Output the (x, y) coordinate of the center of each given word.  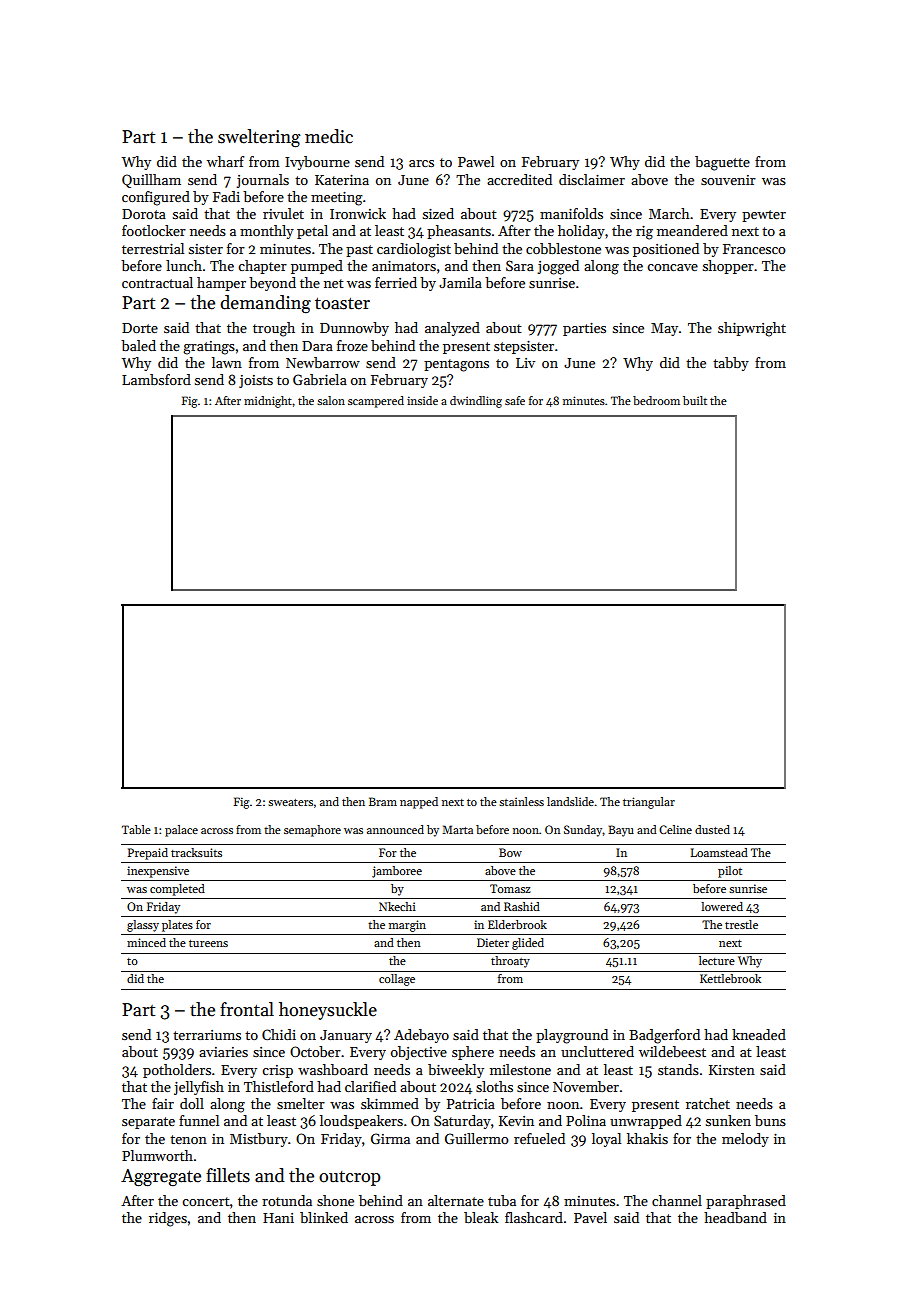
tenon (188, 1139)
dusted (712, 829)
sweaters (290, 802)
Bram (383, 801)
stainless (521, 801)
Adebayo (421, 1036)
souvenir (728, 180)
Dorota (144, 214)
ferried (396, 282)
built (695, 400)
